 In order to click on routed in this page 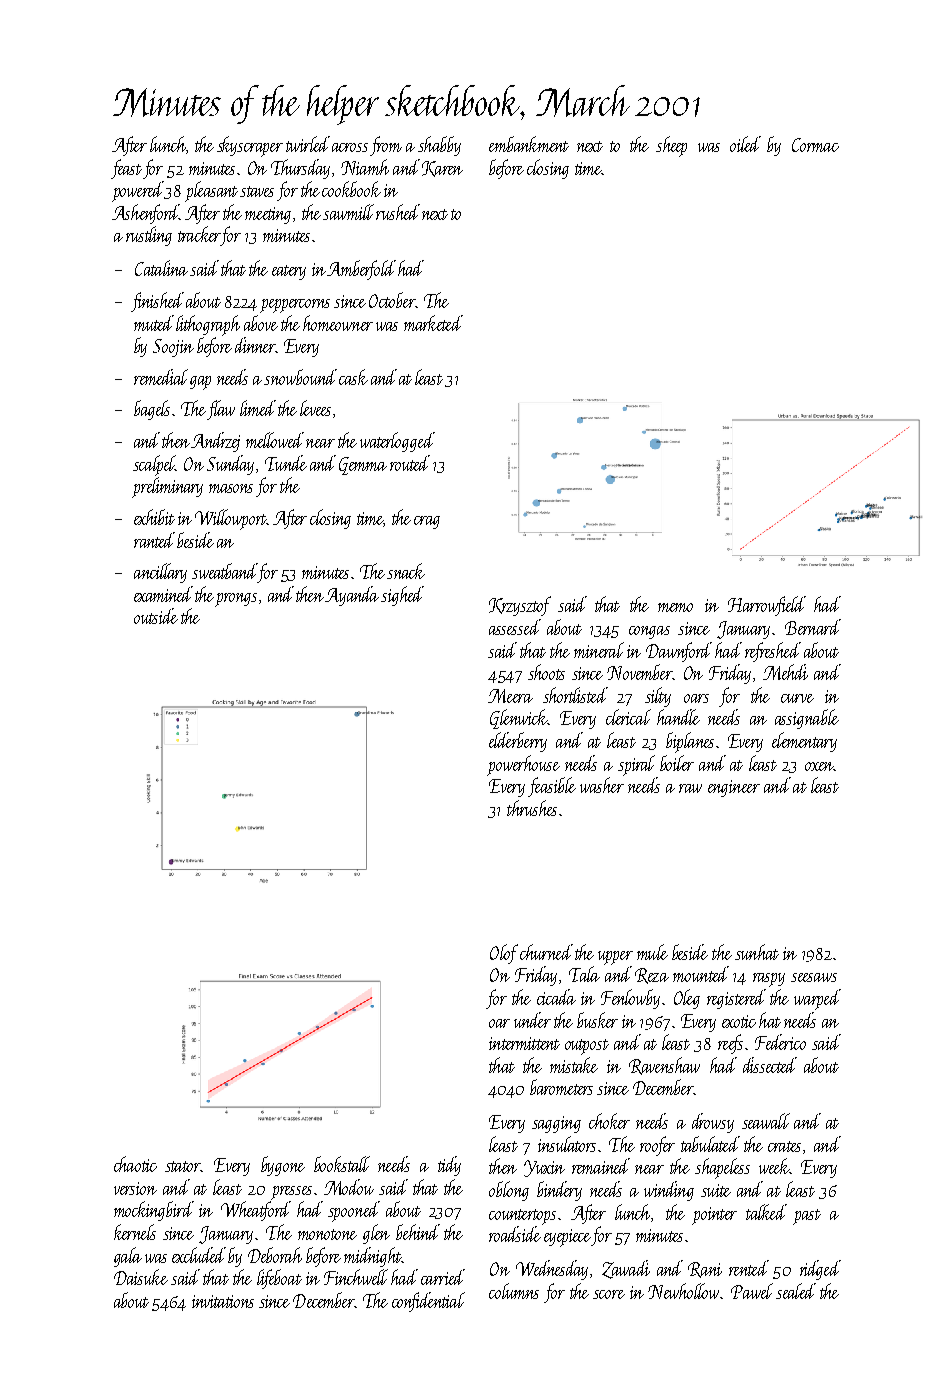, I will do `click(410, 463)`.
